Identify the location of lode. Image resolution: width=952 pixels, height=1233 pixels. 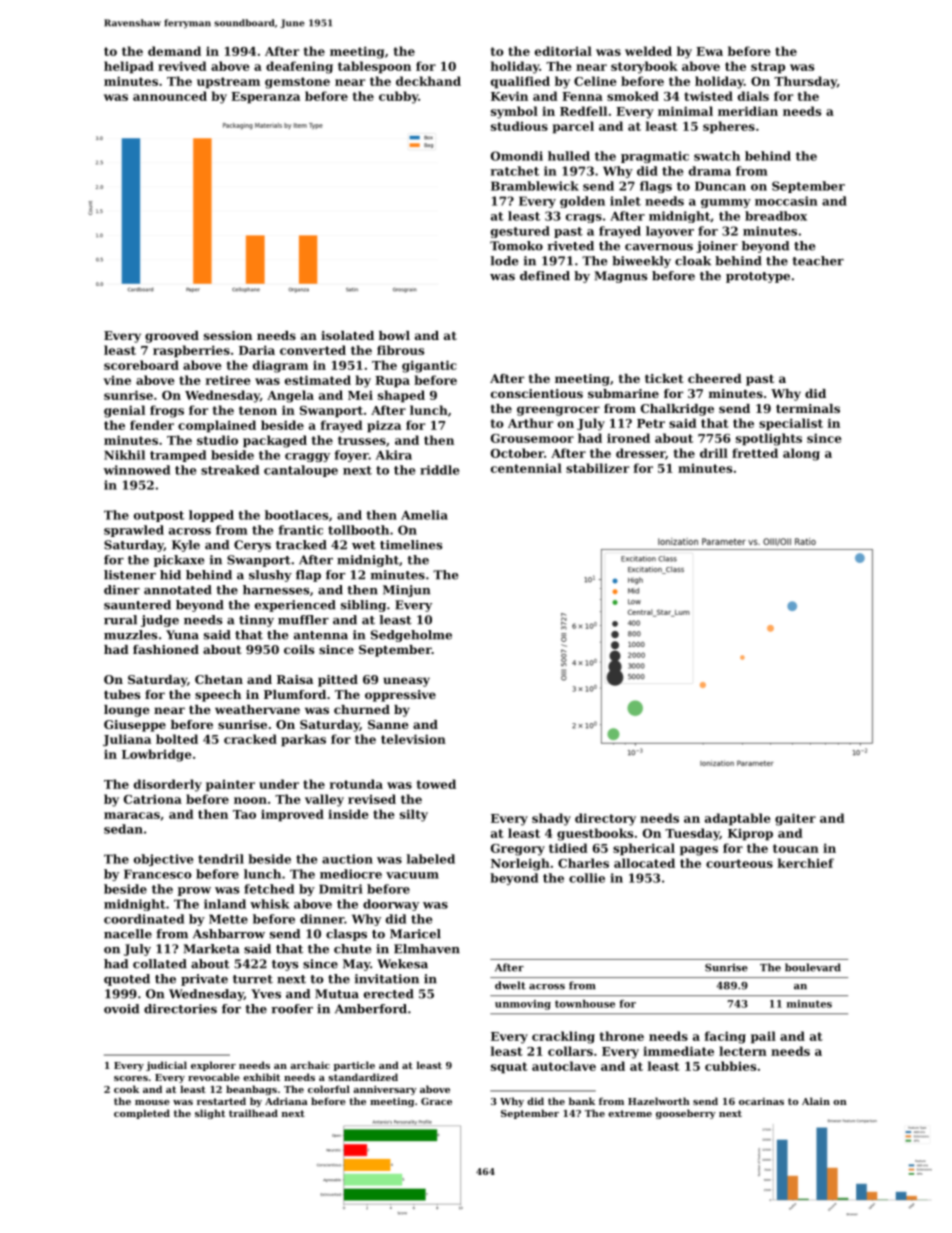
(504, 261).
